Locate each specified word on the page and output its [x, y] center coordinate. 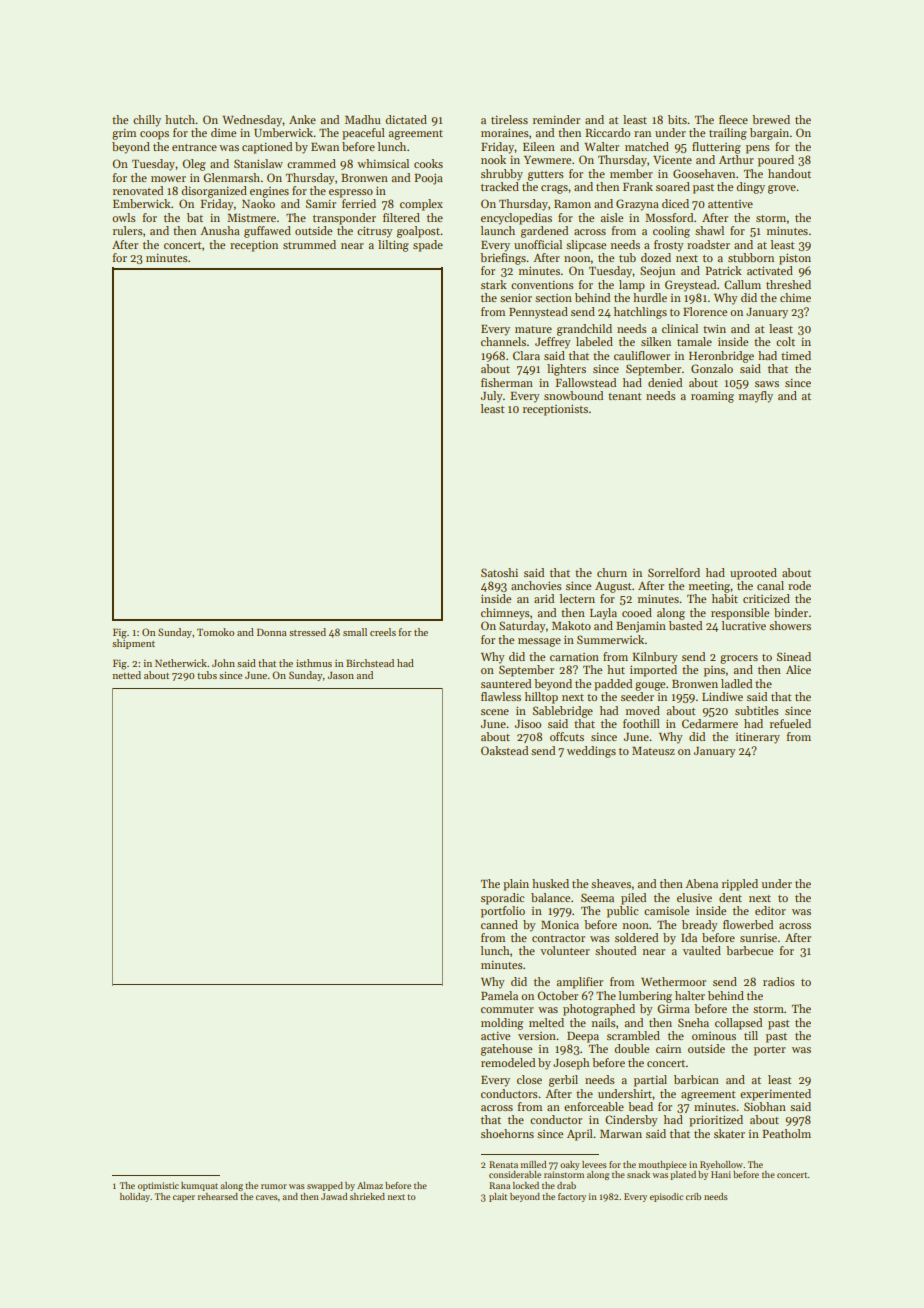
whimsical [383, 163]
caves [267, 1197]
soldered [636, 937]
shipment [133, 644]
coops [154, 135]
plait [498, 1197]
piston [795, 259]
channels [503, 341]
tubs [207, 675]
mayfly [755, 397]
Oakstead [504, 750]
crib [693, 1196]
